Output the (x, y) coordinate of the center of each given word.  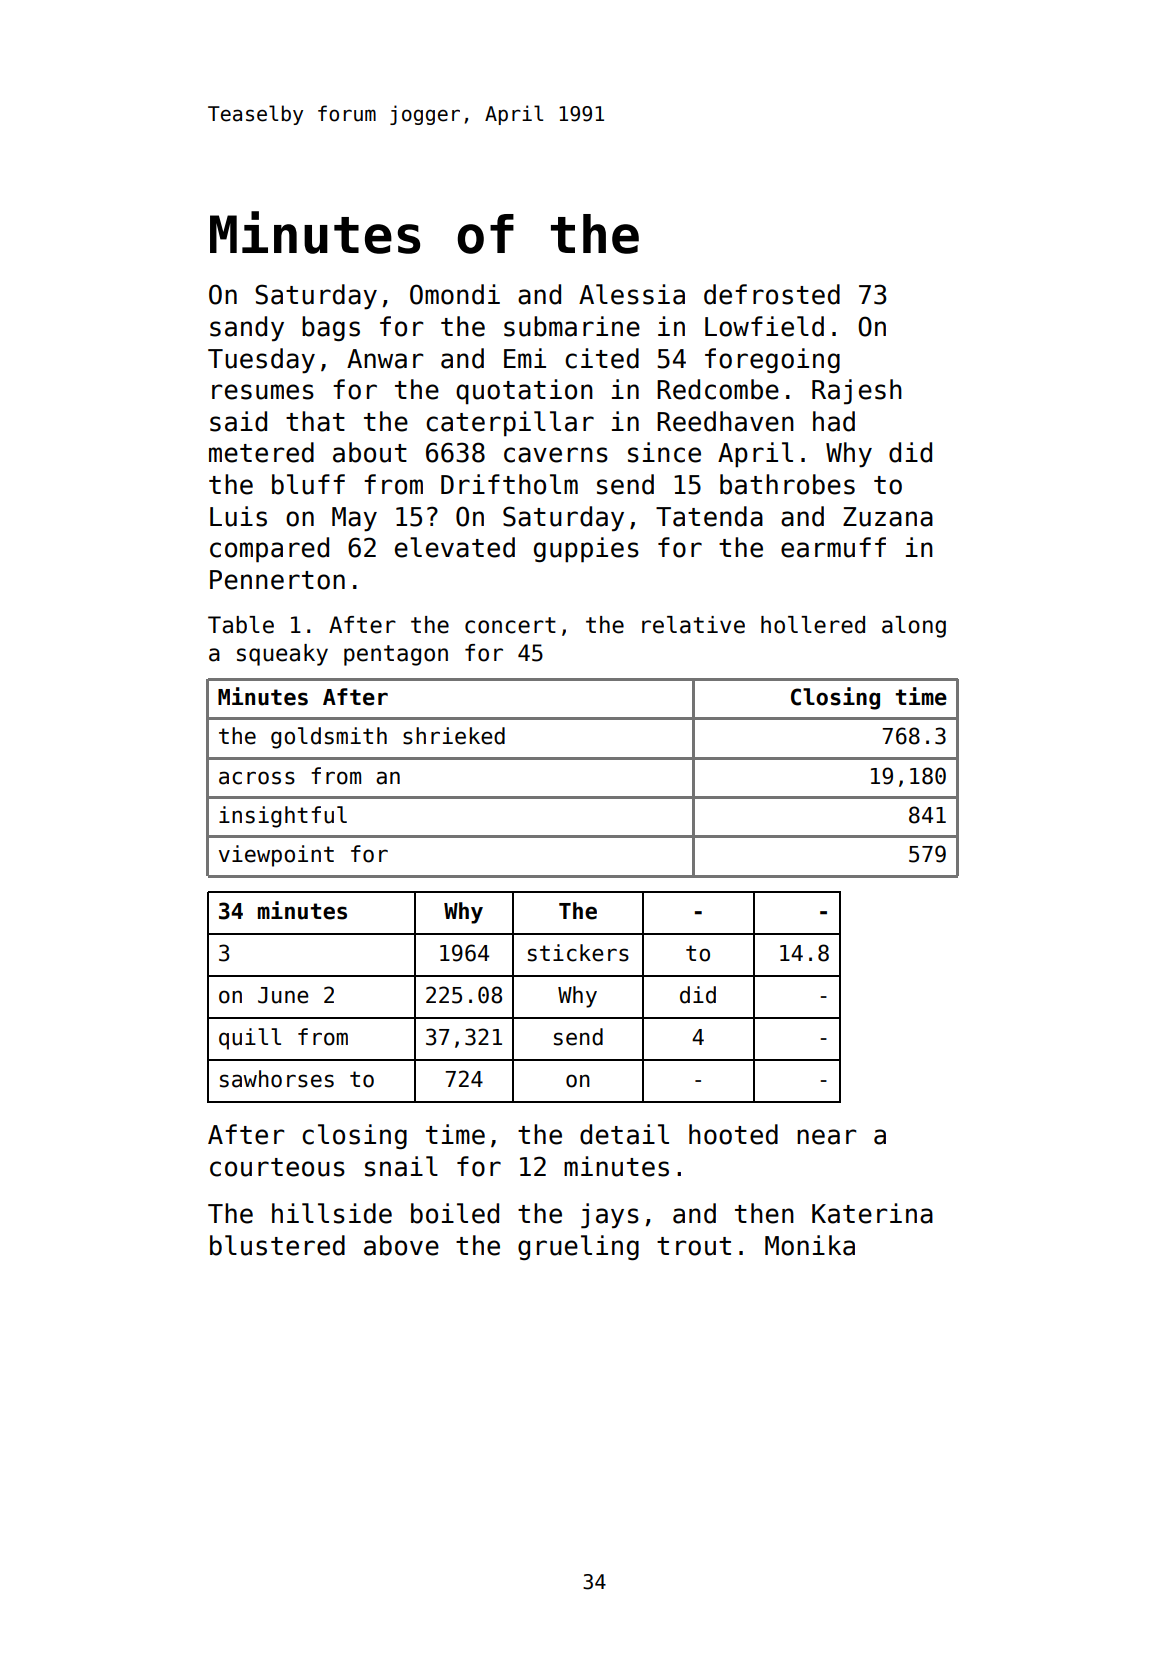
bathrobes (787, 484)
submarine (572, 326)
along (914, 627)
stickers (578, 953)
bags (331, 328)
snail (401, 1166)
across (257, 778)
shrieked (454, 736)
